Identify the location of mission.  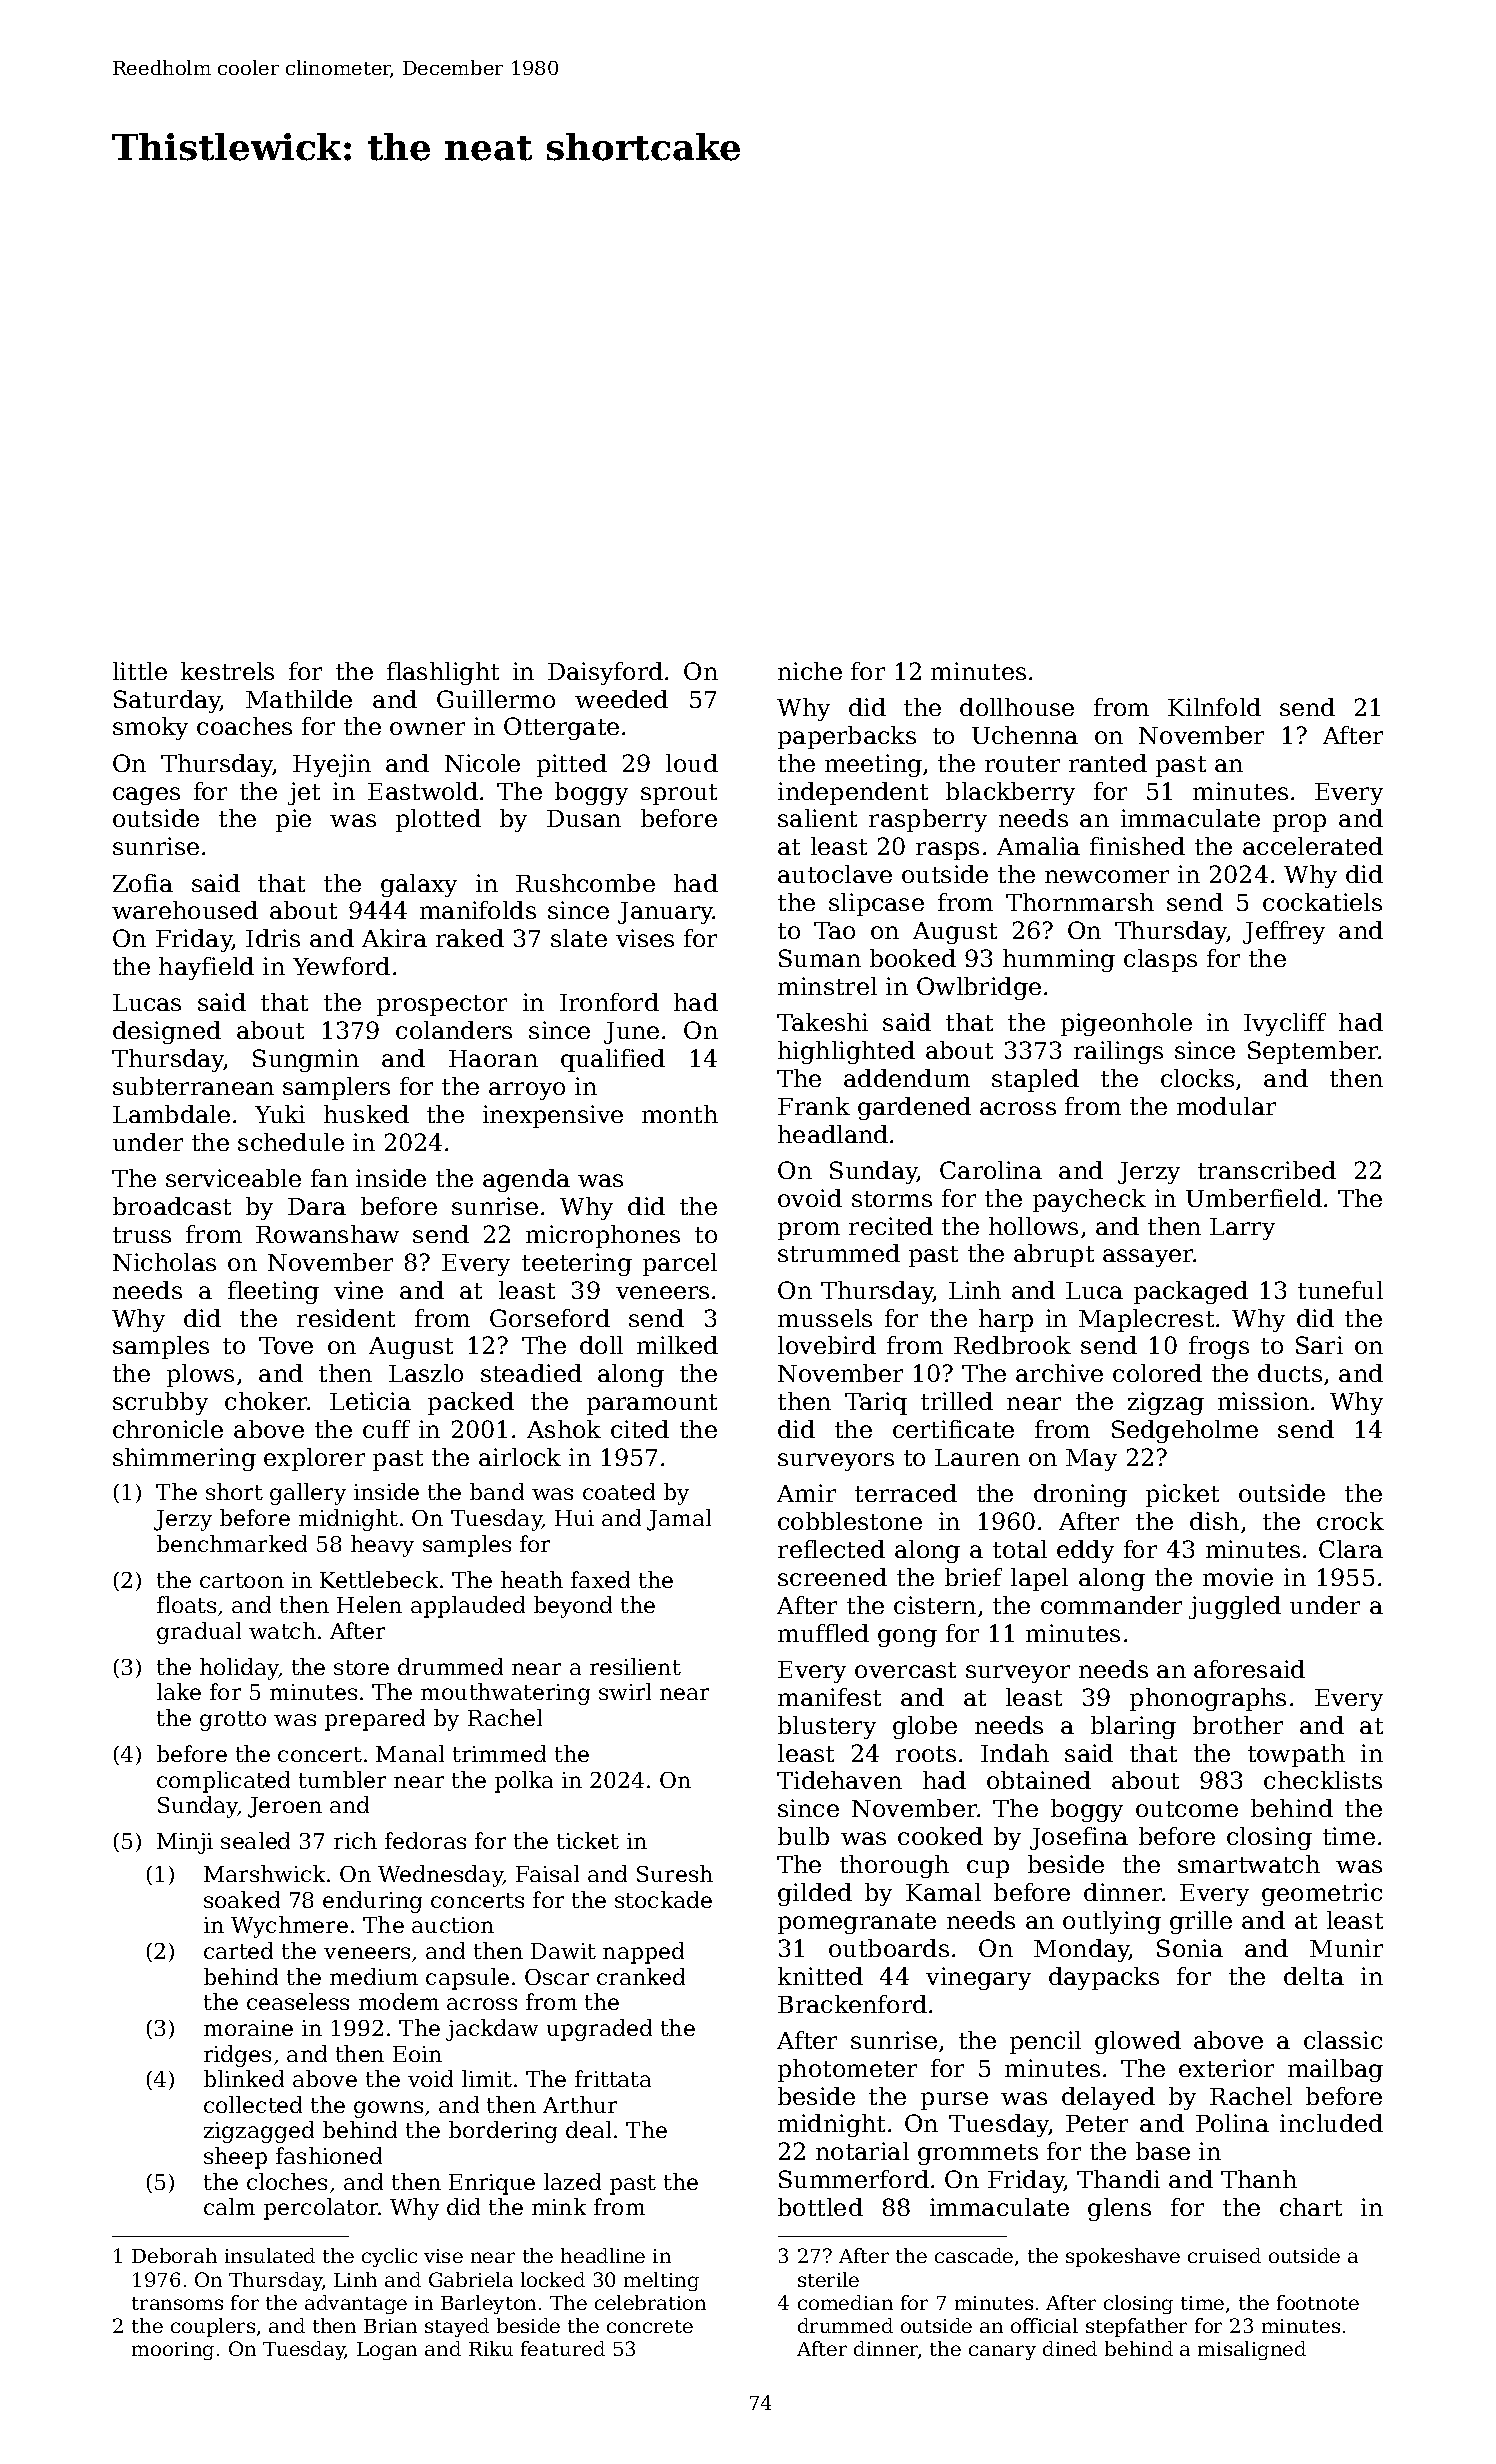
(1263, 1401).
